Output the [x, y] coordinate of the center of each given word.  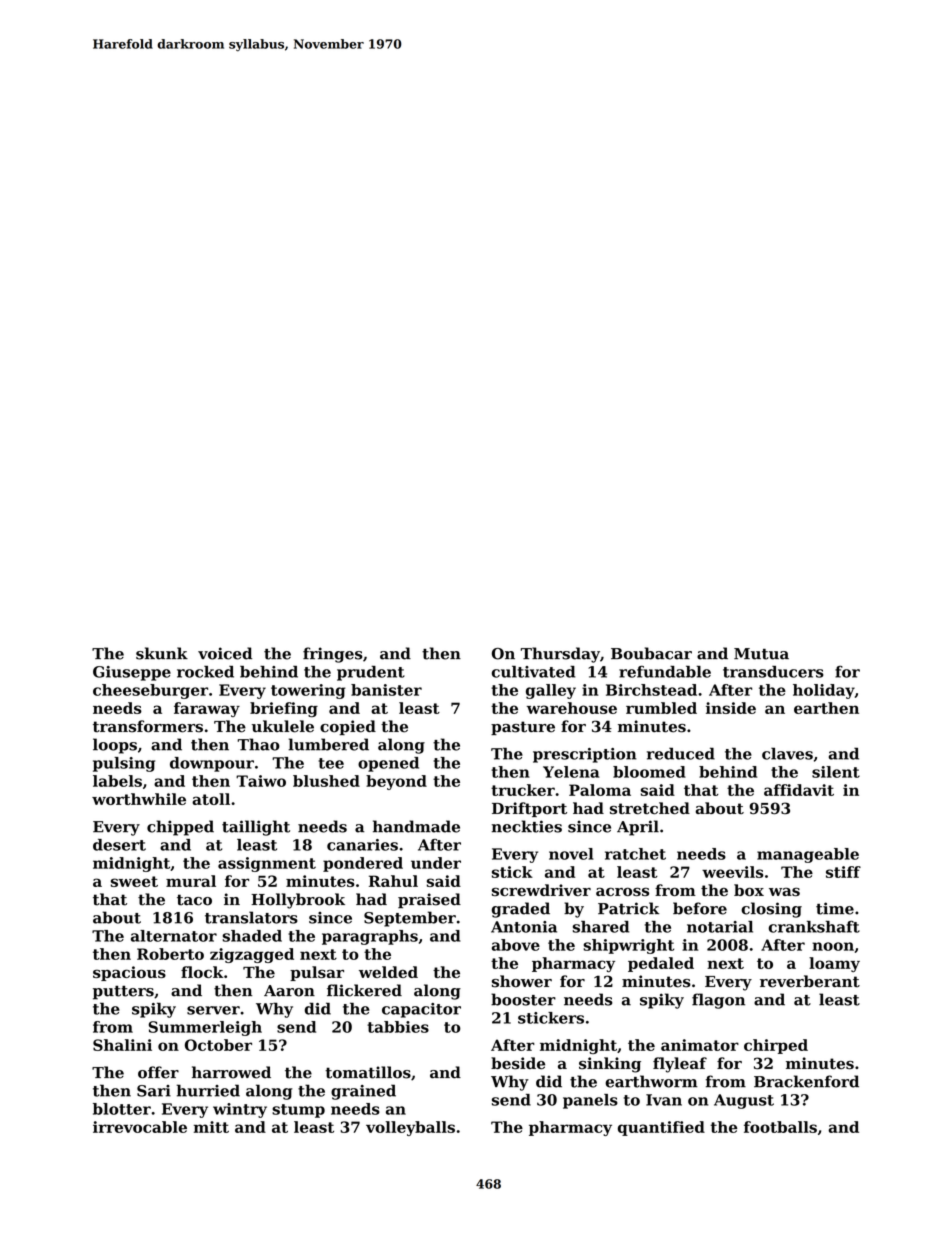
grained [363, 1092]
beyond [396, 782]
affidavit [799, 790]
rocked [205, 672]
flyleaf [680, 1065]
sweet [134, 881]
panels [590, 1101]
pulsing [124, 764]
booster [523, 999]
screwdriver [541, 890]
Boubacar [651, 653]
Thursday [560, 655]
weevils [732, 872]
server [213, 1010]
